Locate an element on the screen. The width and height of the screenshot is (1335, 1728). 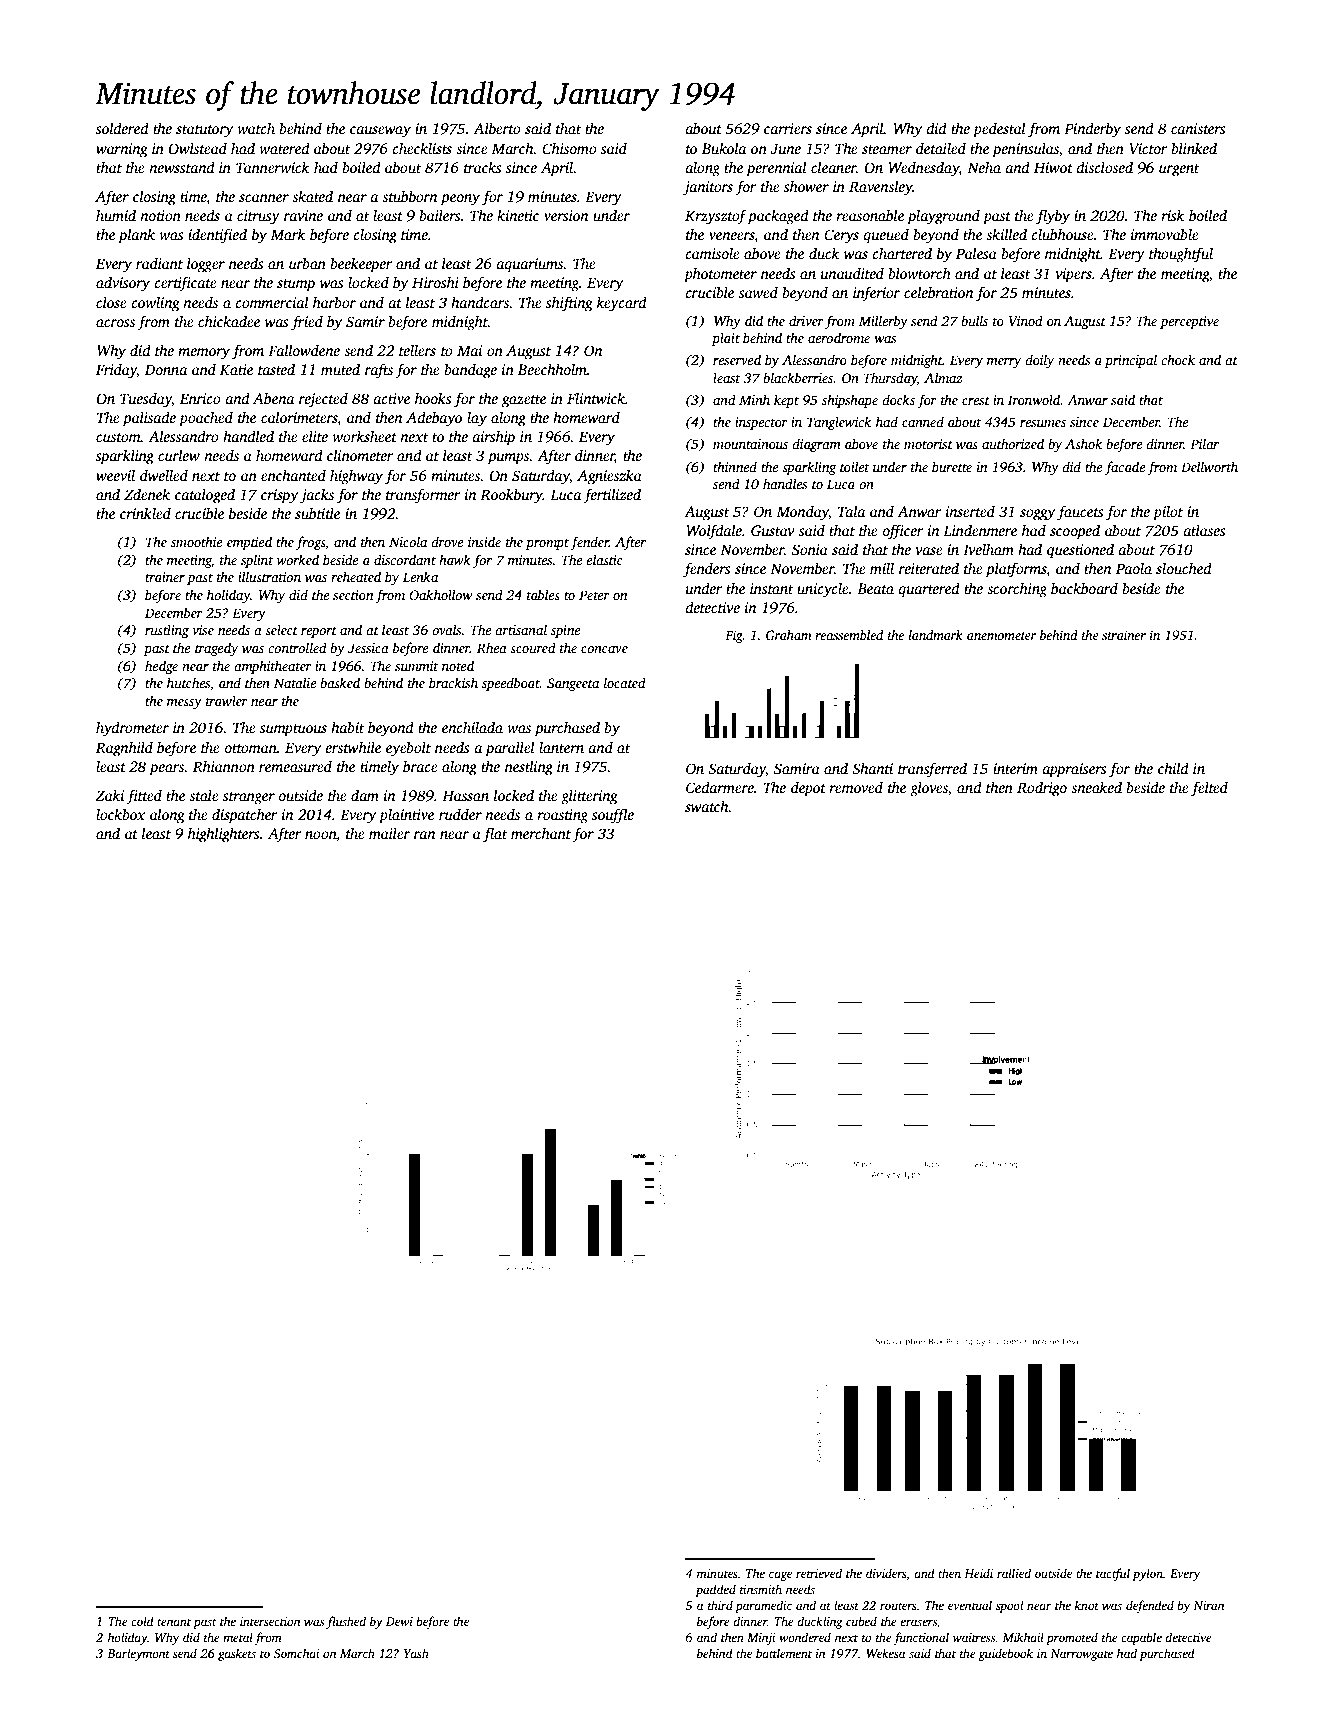
cold is located at coordinates (142, 1621).
